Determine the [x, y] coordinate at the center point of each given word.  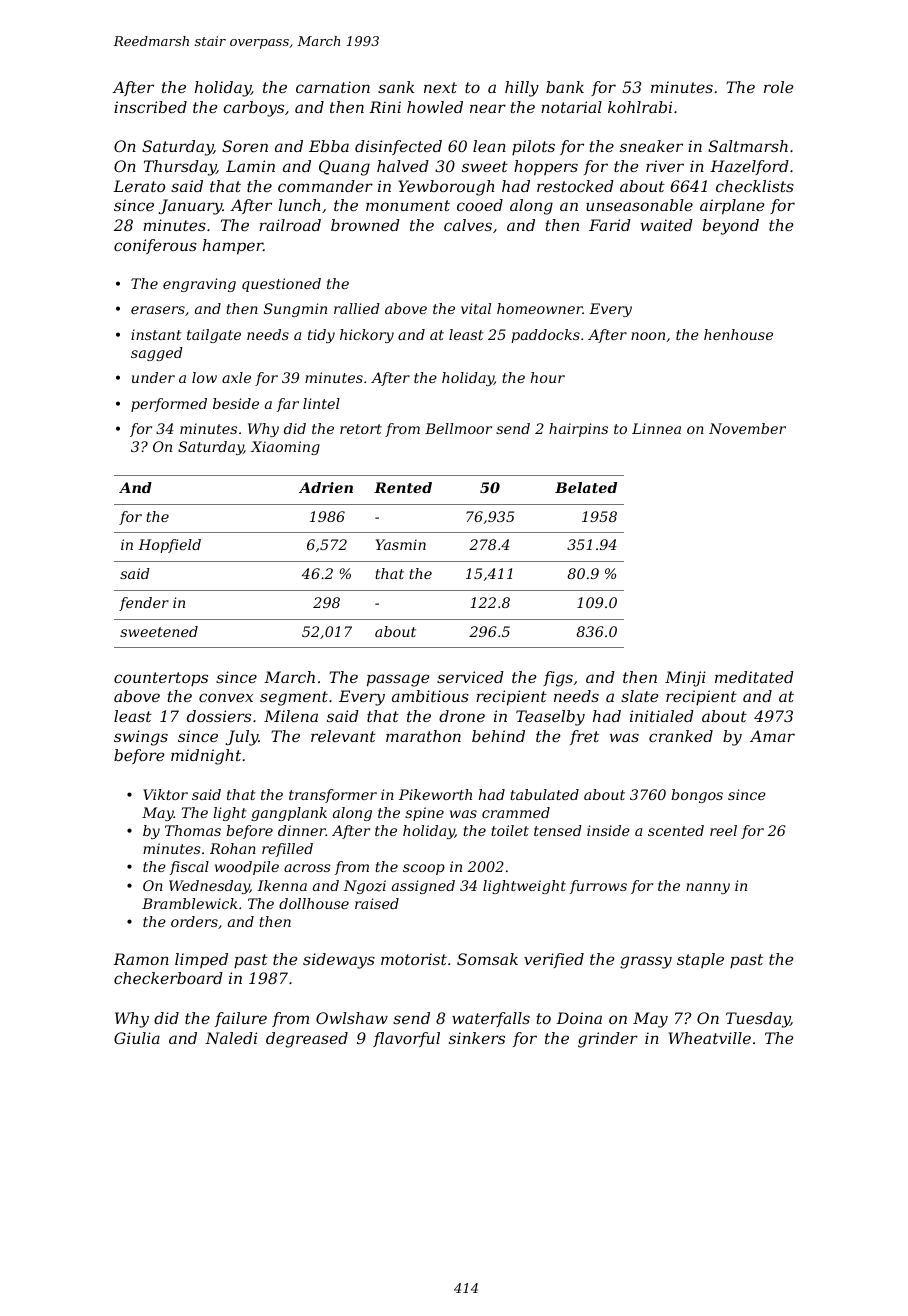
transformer [333, 796]
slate [639, 696]
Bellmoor [458, 428]
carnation [333, 87]
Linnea [656, 428]
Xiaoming [285, 448]
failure [241, 1019]
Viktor [165, 794]
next [440, 87]
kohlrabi [640, 107]
